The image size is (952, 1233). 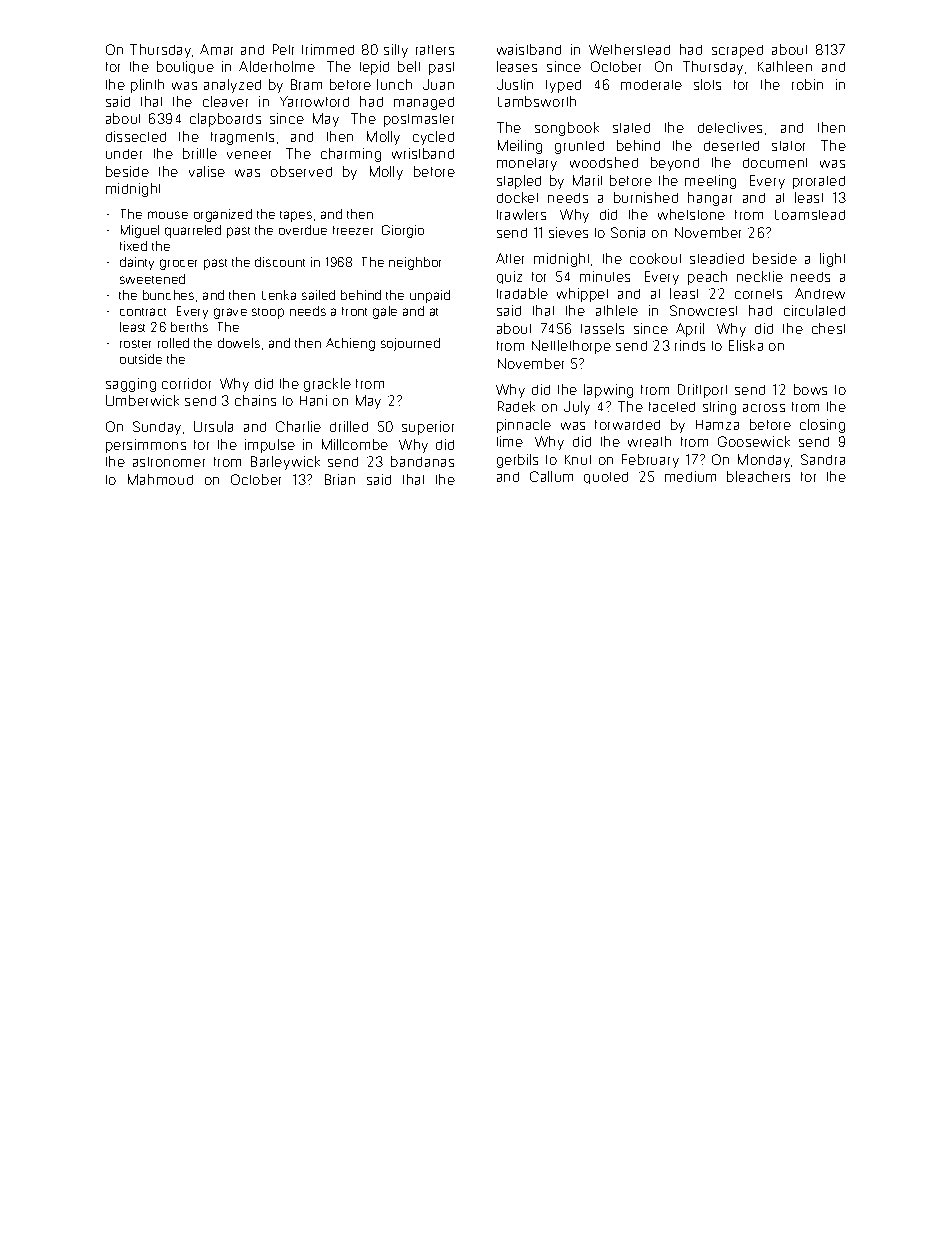 I want to click on bandanas, so click(x=422, y=461).
